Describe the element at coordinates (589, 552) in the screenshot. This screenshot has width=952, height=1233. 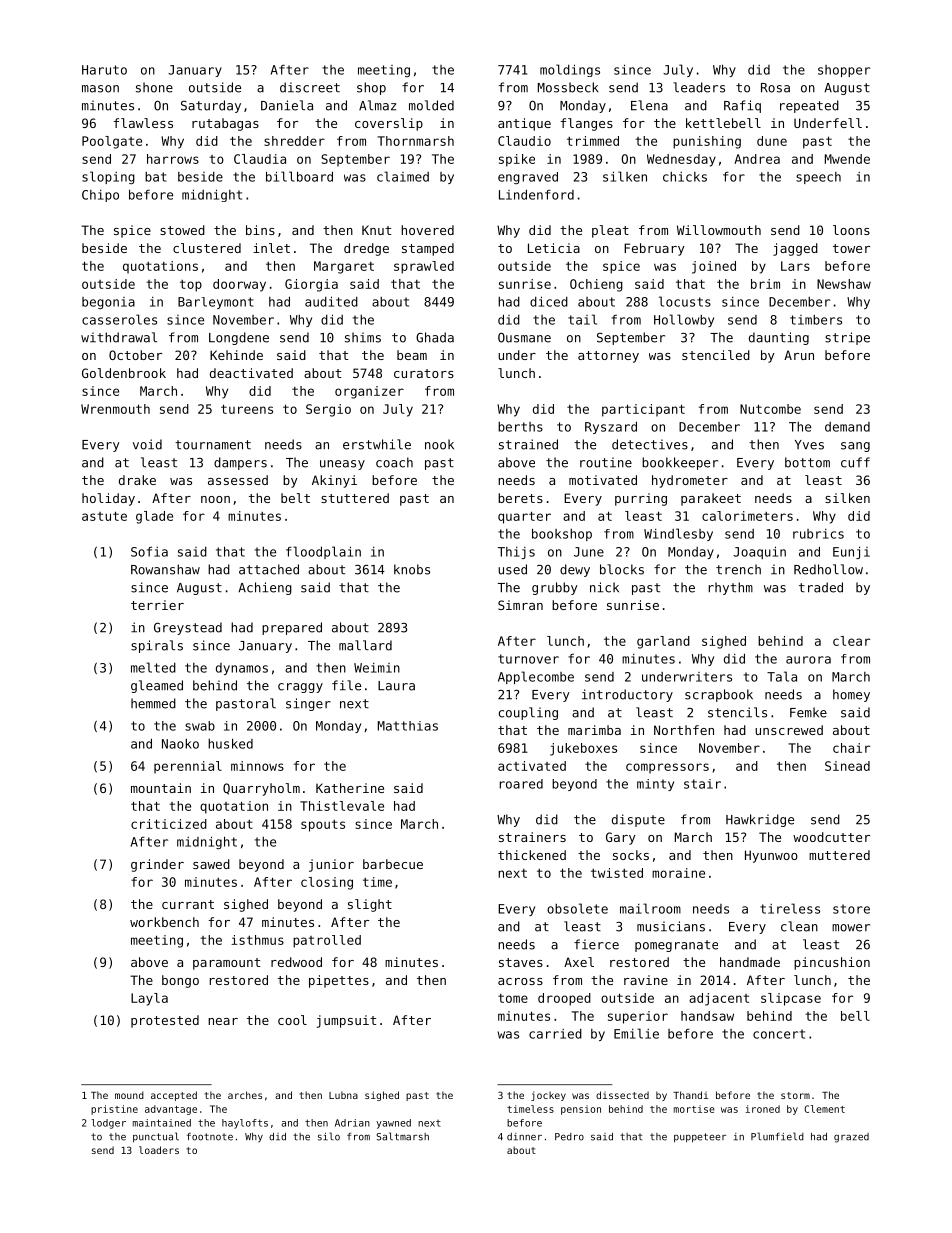
I see `June` at that location.
